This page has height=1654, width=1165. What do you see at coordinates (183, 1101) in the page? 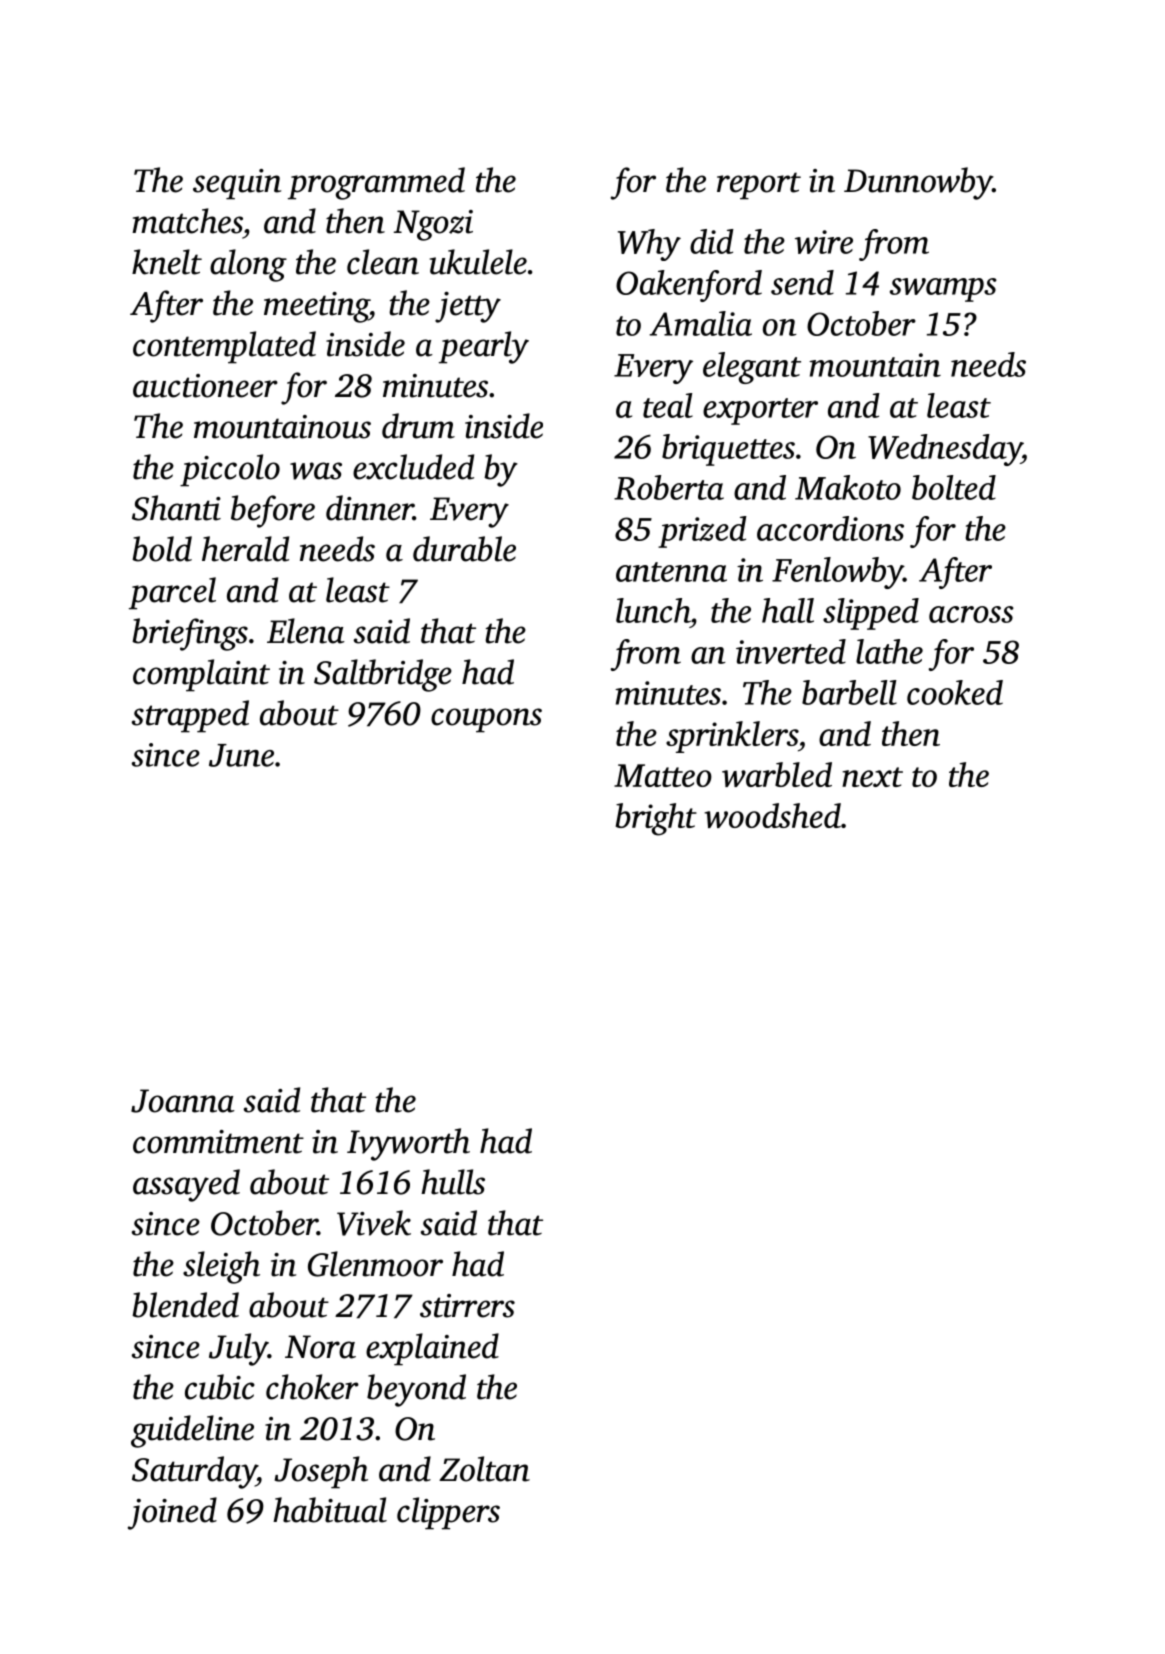
I see `Joanna` at bounding box center [183, 1101].
